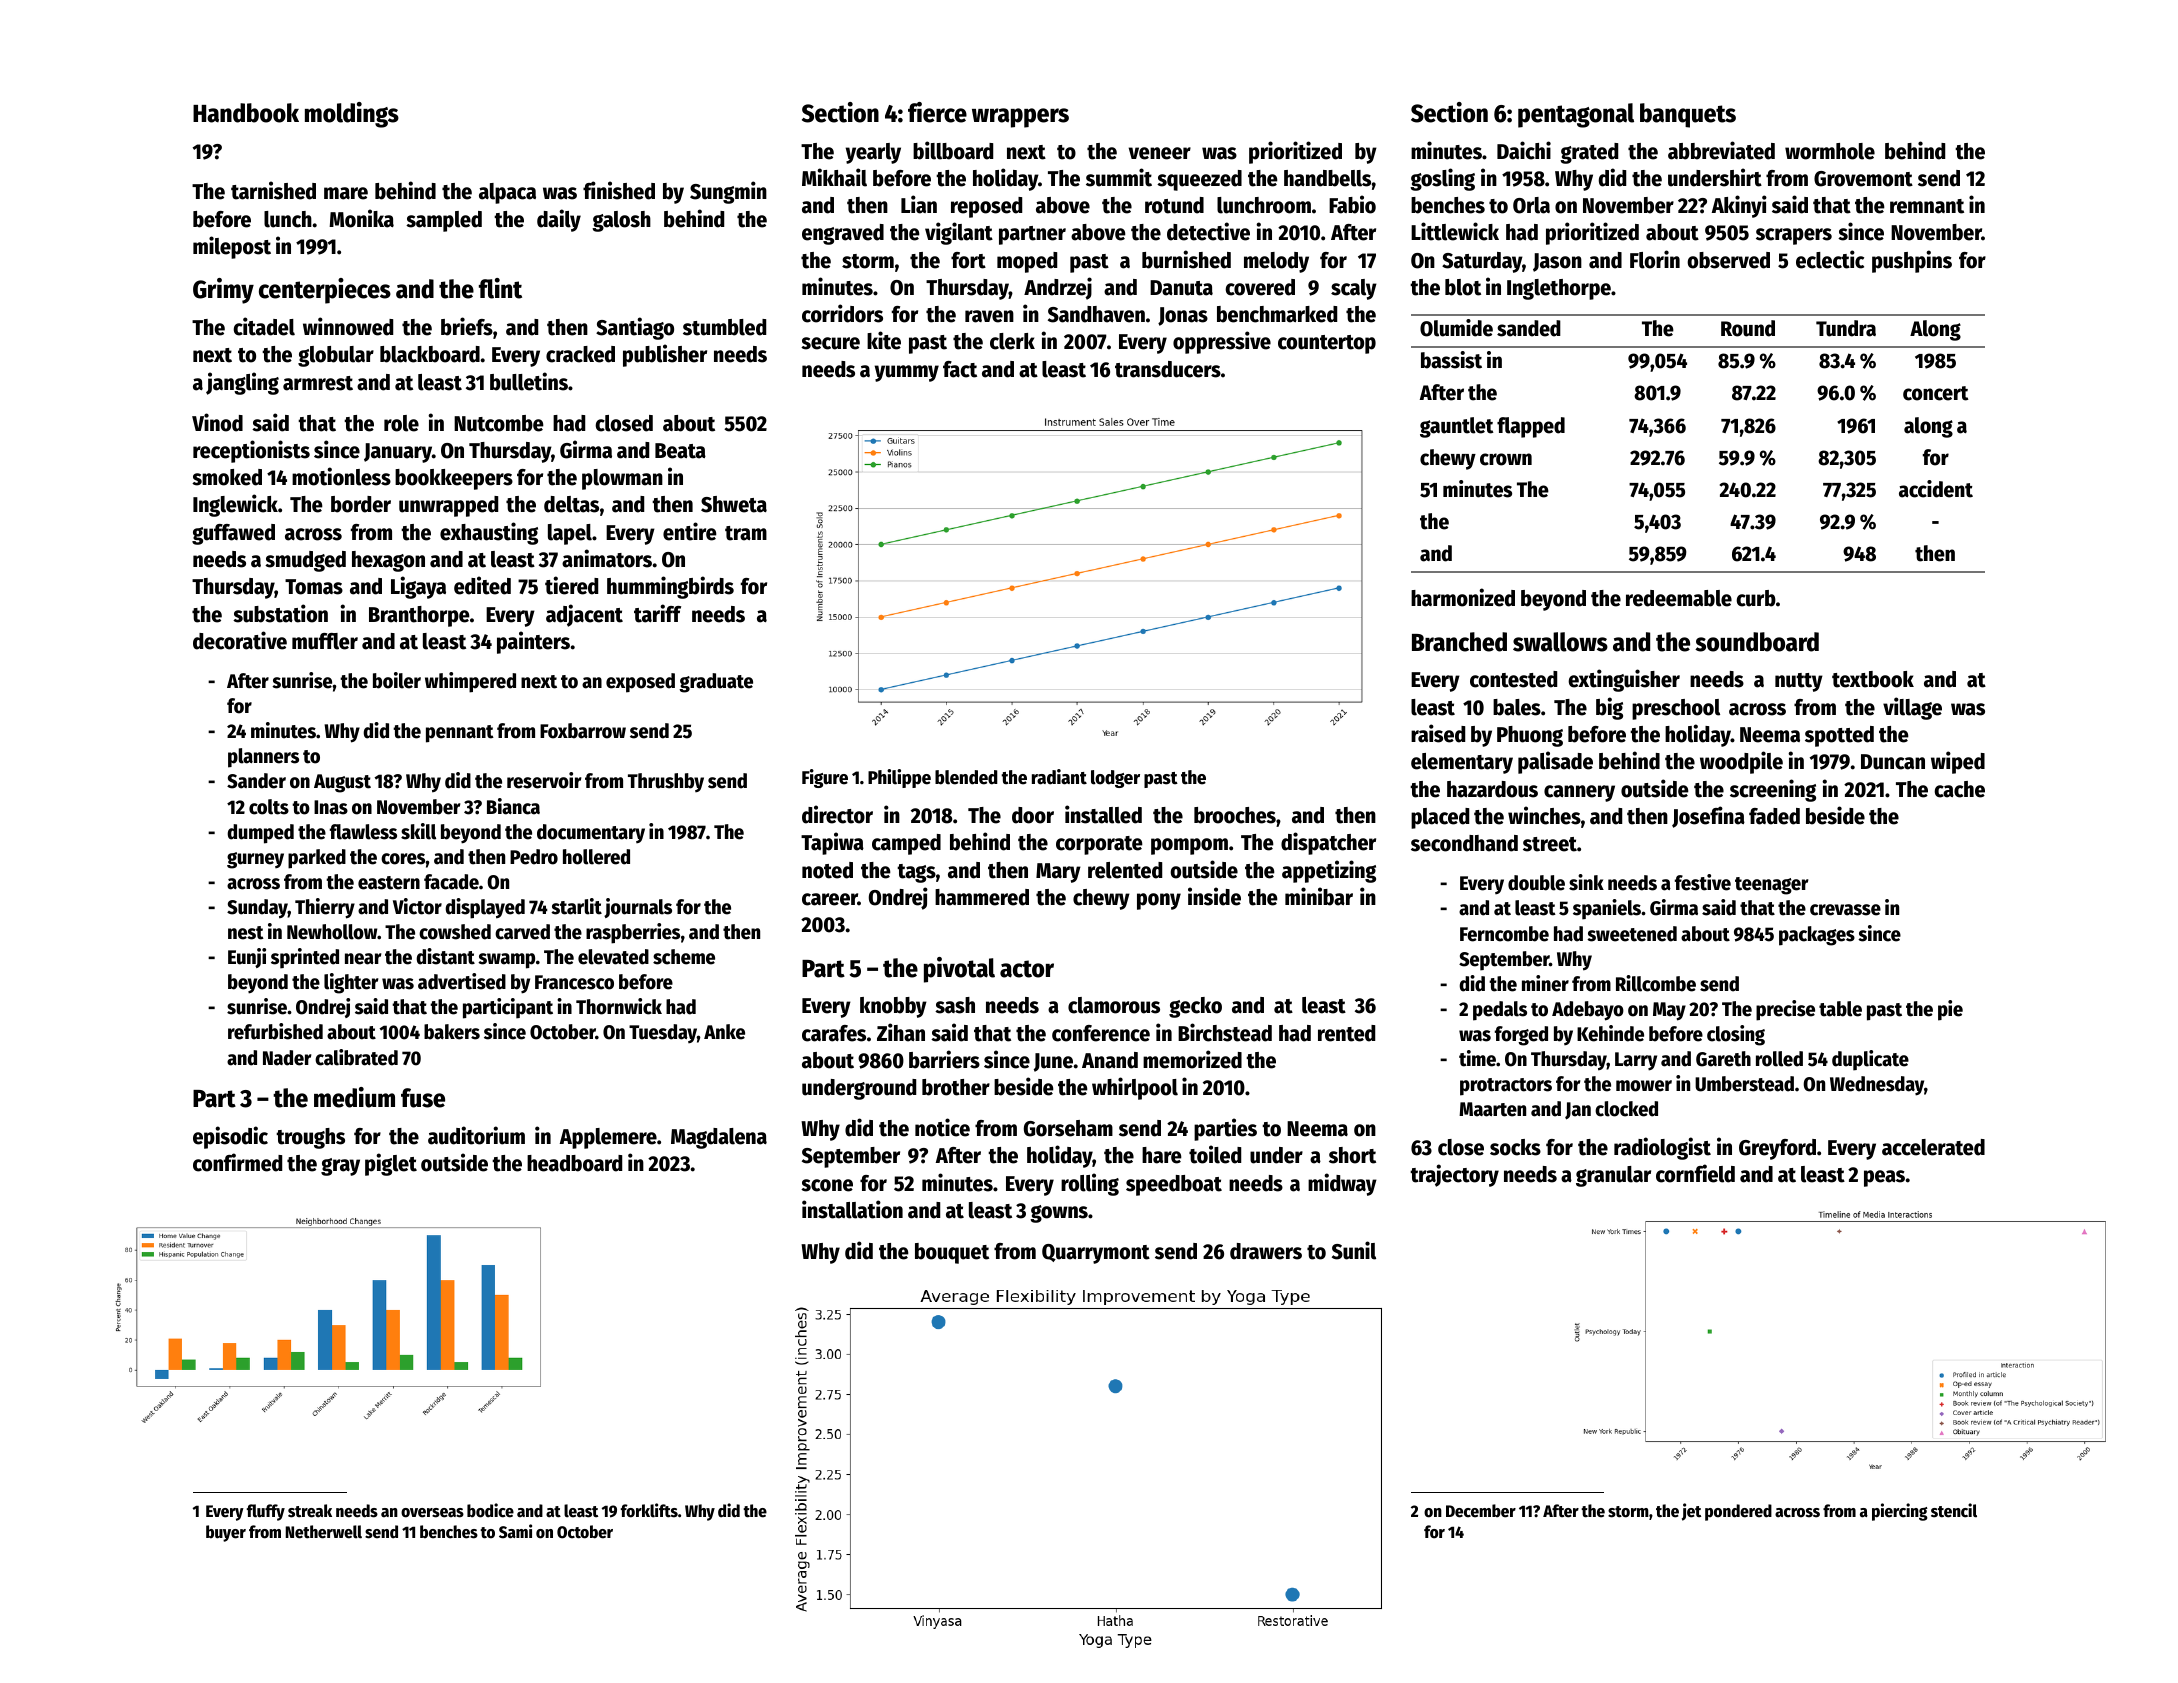  What do you see at coordinates (1799, 682) in the screenshot?
I see `nutty` at bounding box center [1799, 682].
